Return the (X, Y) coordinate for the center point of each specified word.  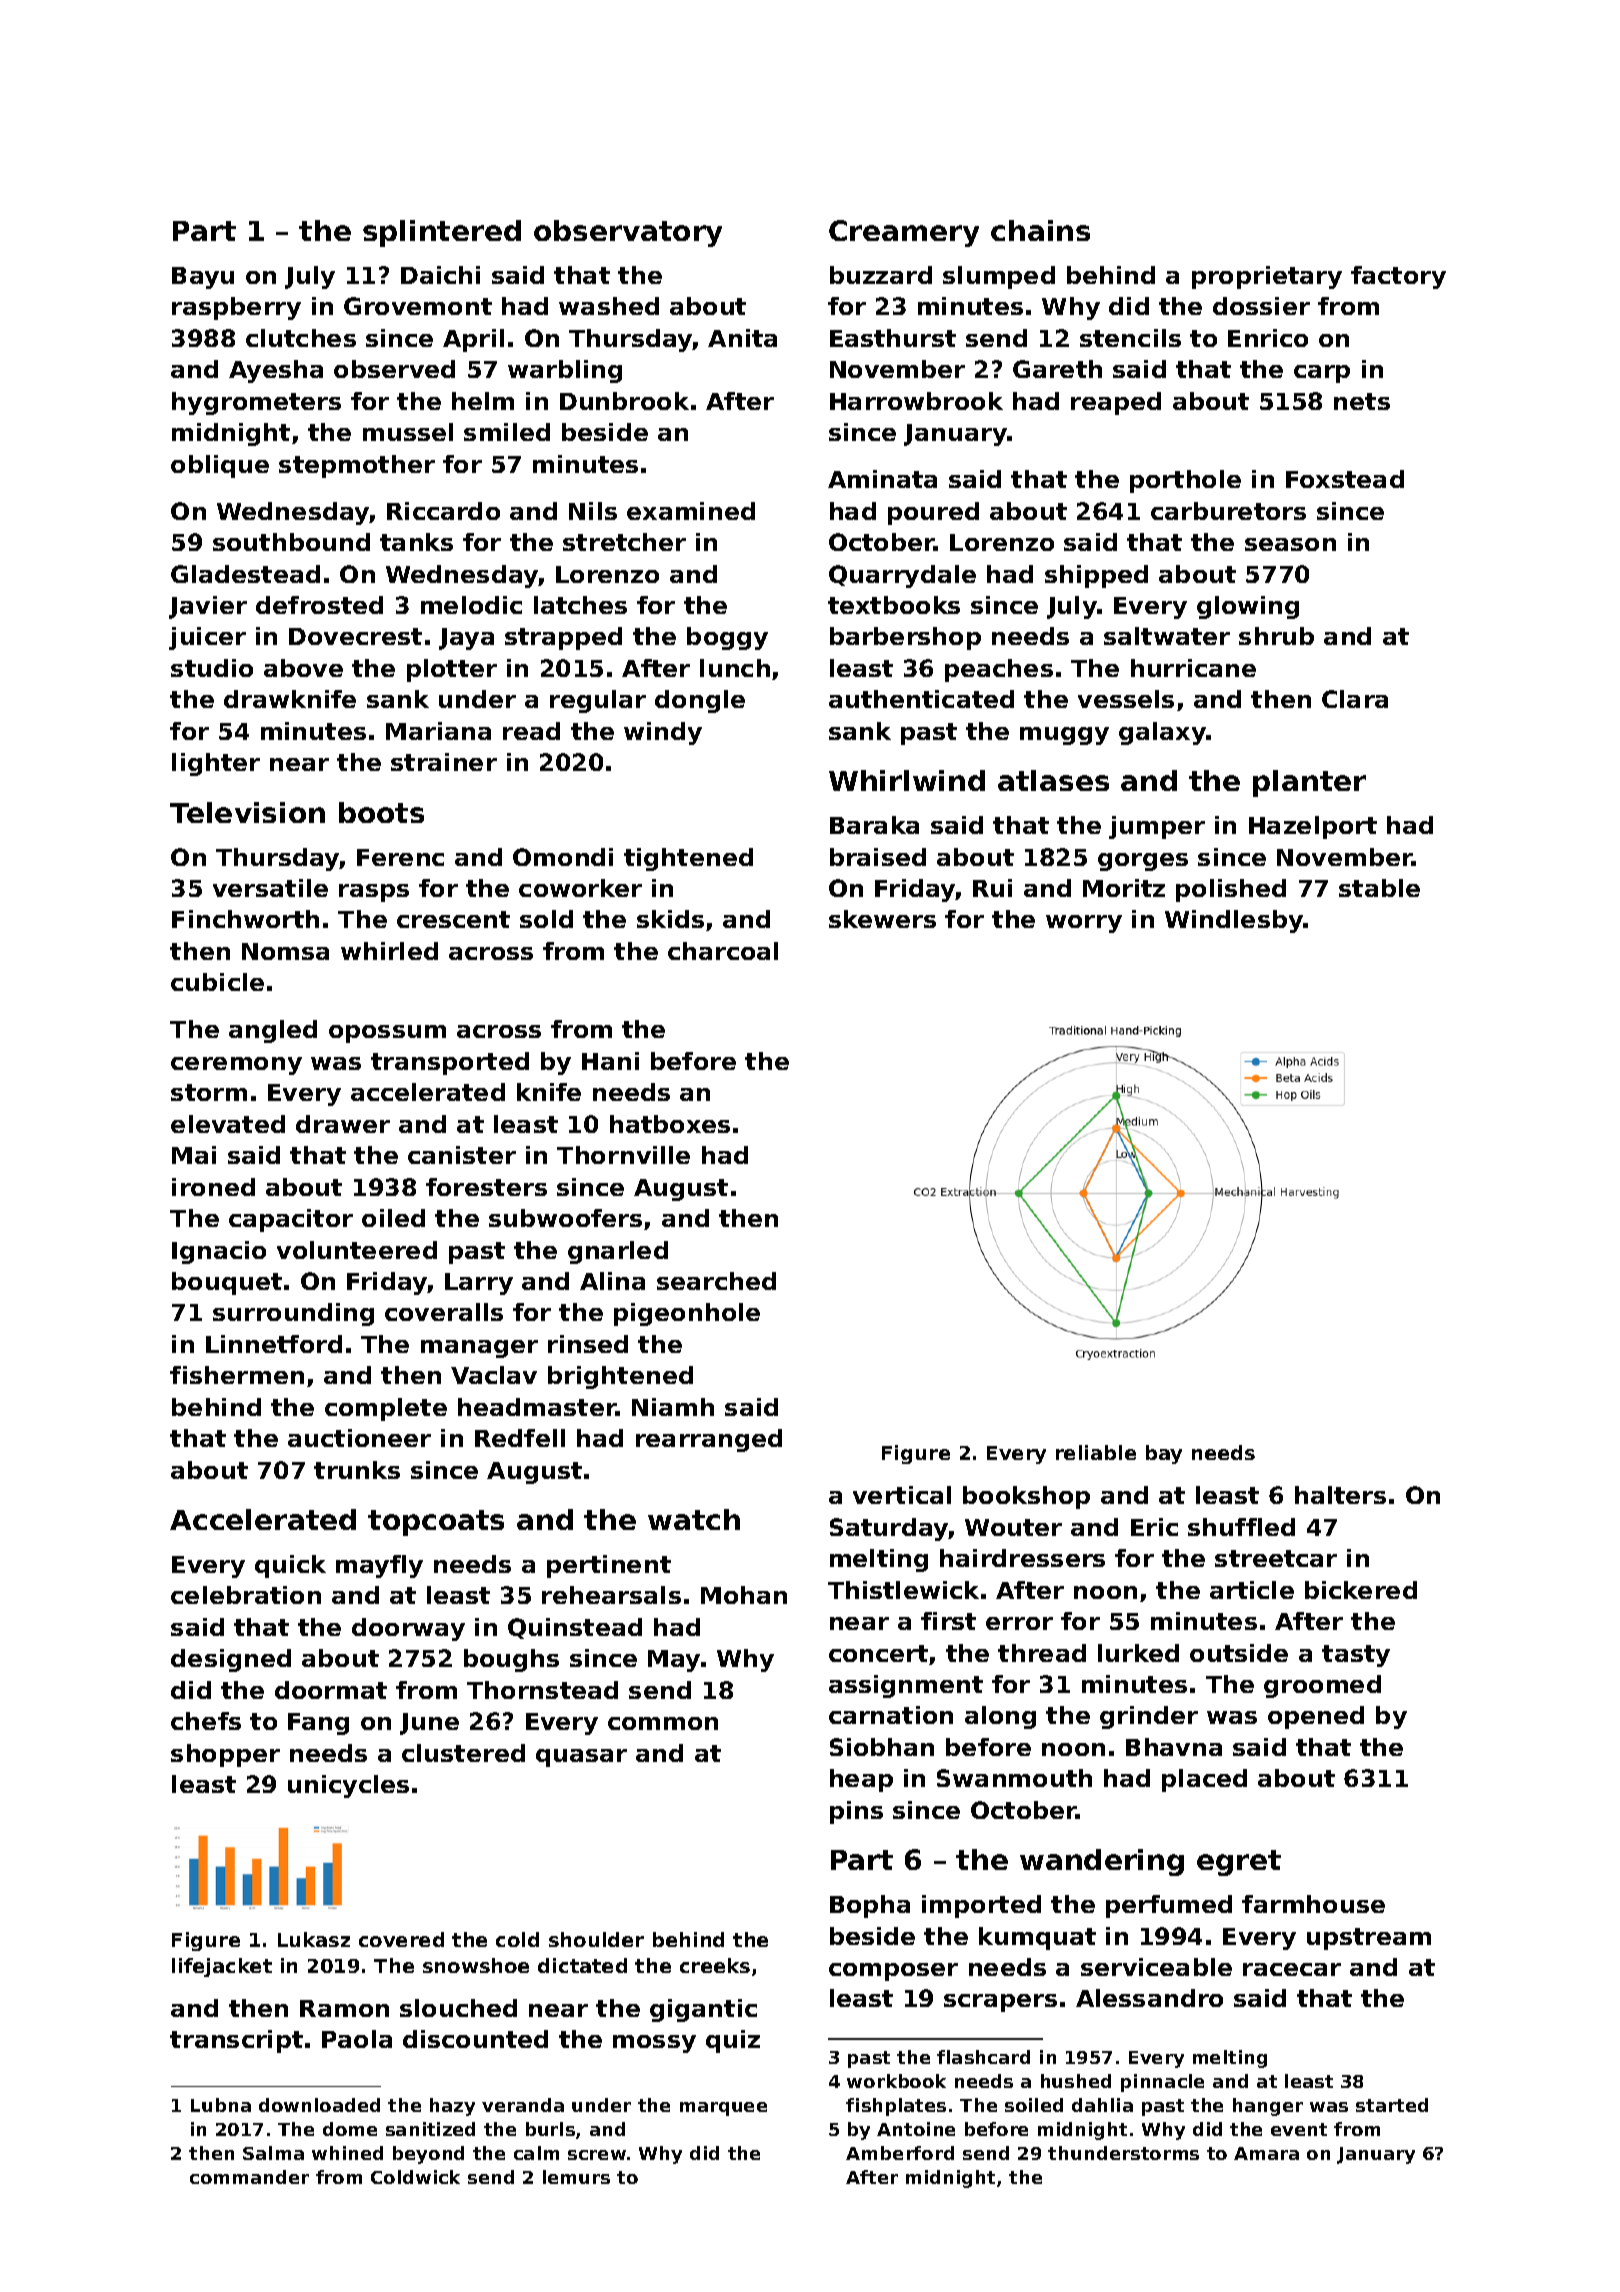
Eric (1154, 1527)
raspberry (236, 308)
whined (347, 2153)
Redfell (520, 1438)
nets (1362, 401)
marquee (723, 2109)
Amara (1266, 2153)
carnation (891, 1715)
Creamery (904, 233)
